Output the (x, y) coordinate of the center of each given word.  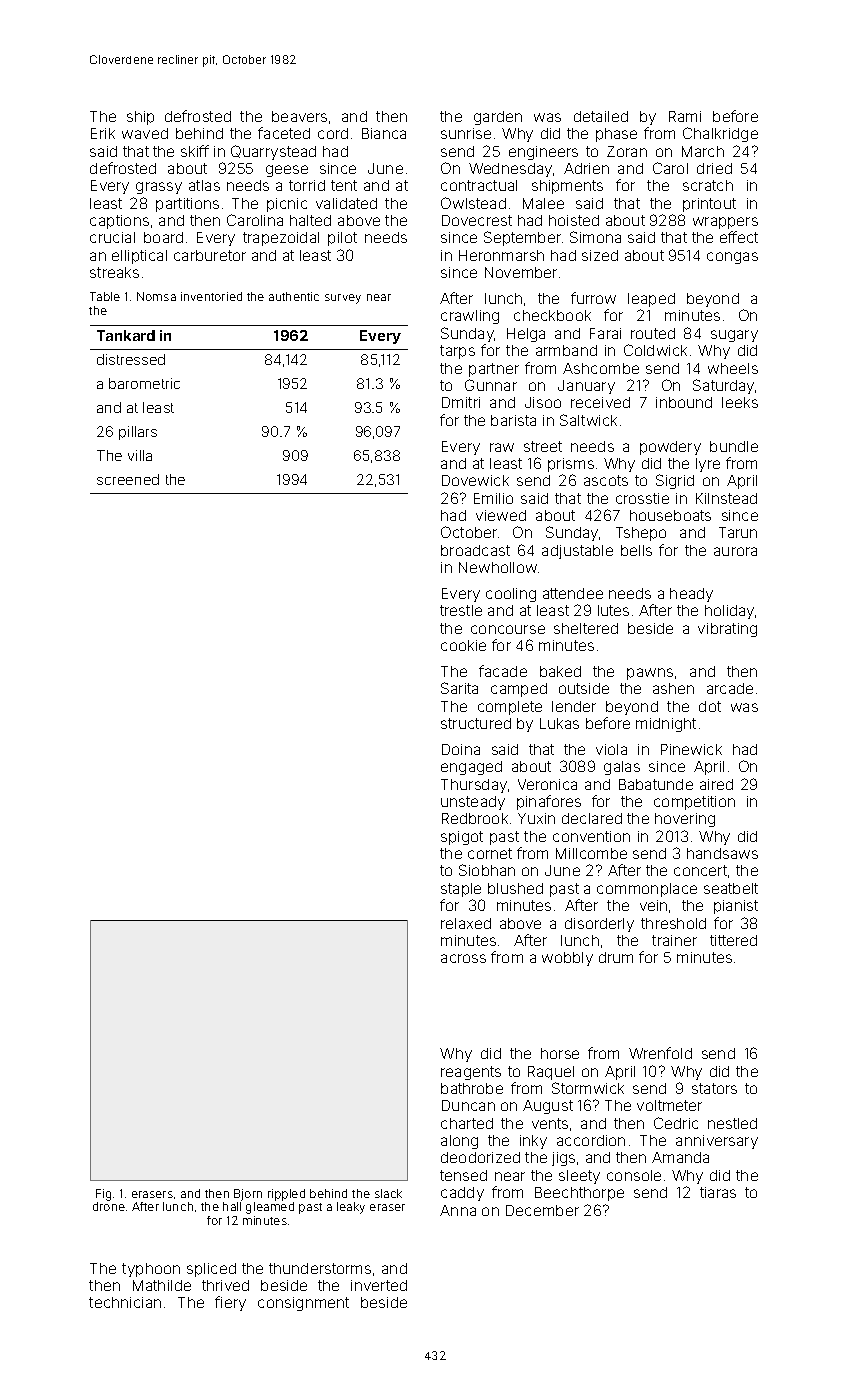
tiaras (718, 1192)
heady (691, 595)
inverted (379, 1285)
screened (128, 479)
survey (343, 299)
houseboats (670, 515)
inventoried (211, 296)
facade (503, 671)
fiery (230, 1303)
